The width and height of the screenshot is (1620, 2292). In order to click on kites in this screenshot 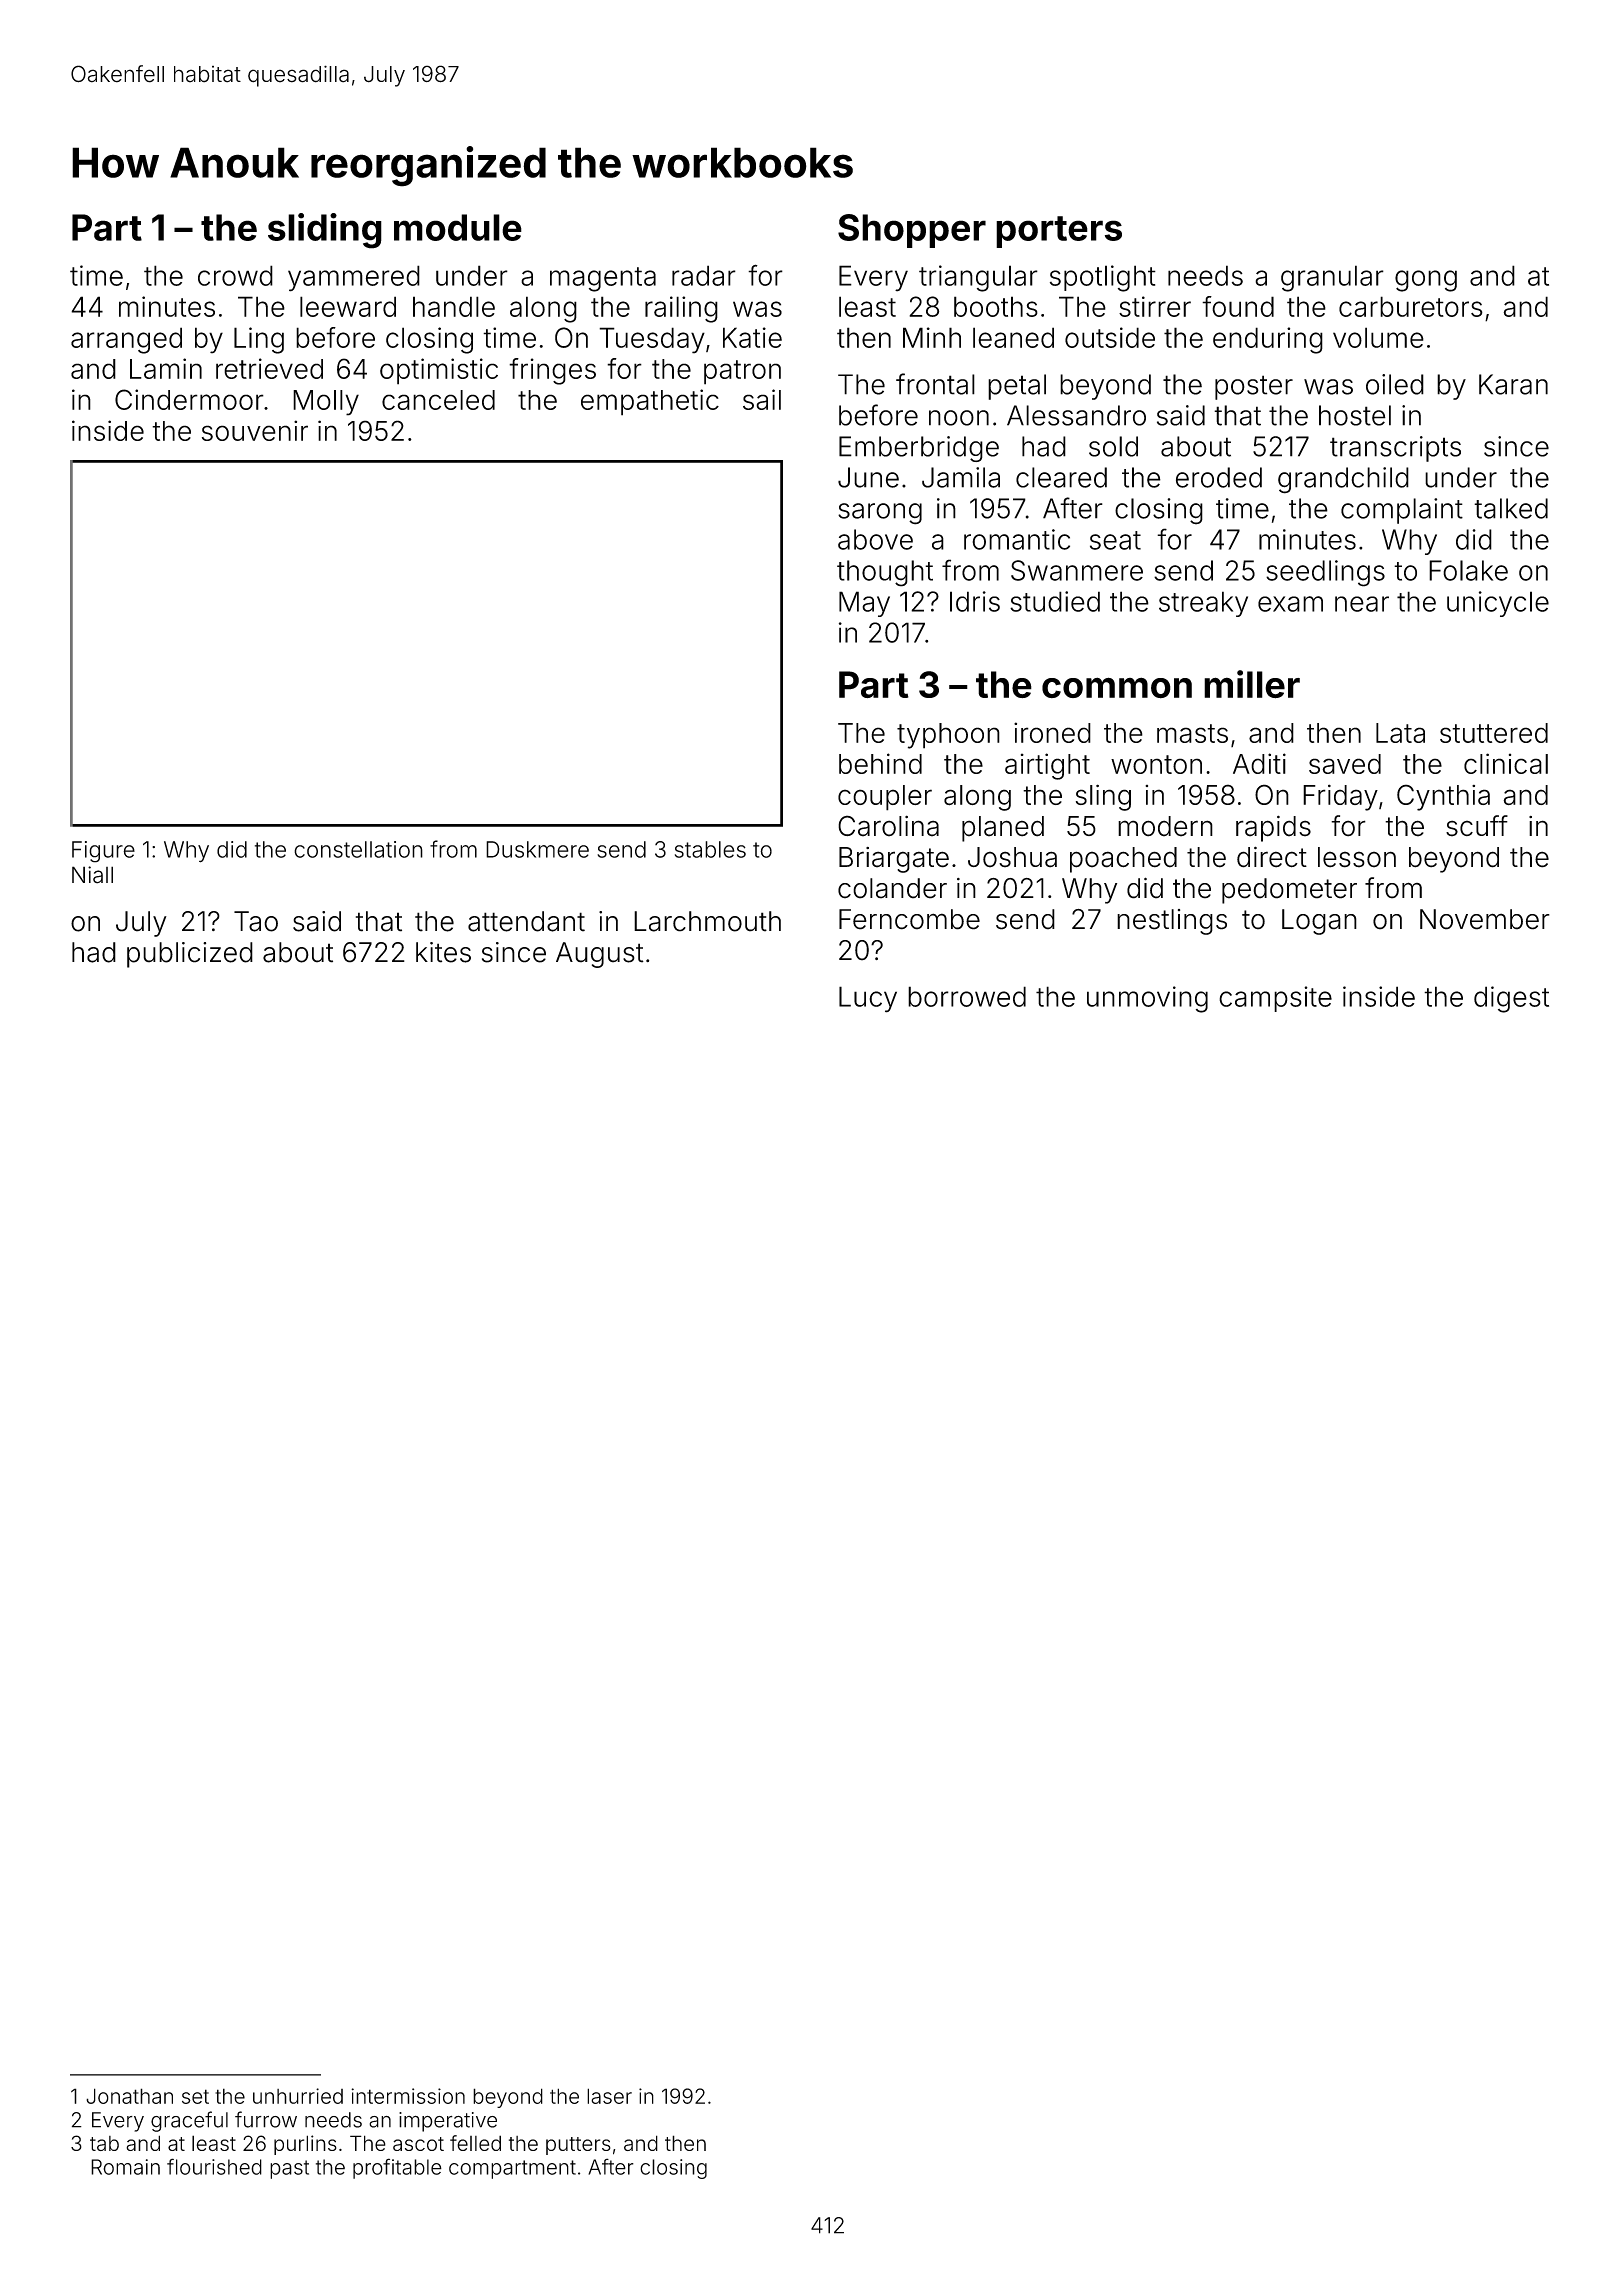, I will do `click(443, 952)`.
